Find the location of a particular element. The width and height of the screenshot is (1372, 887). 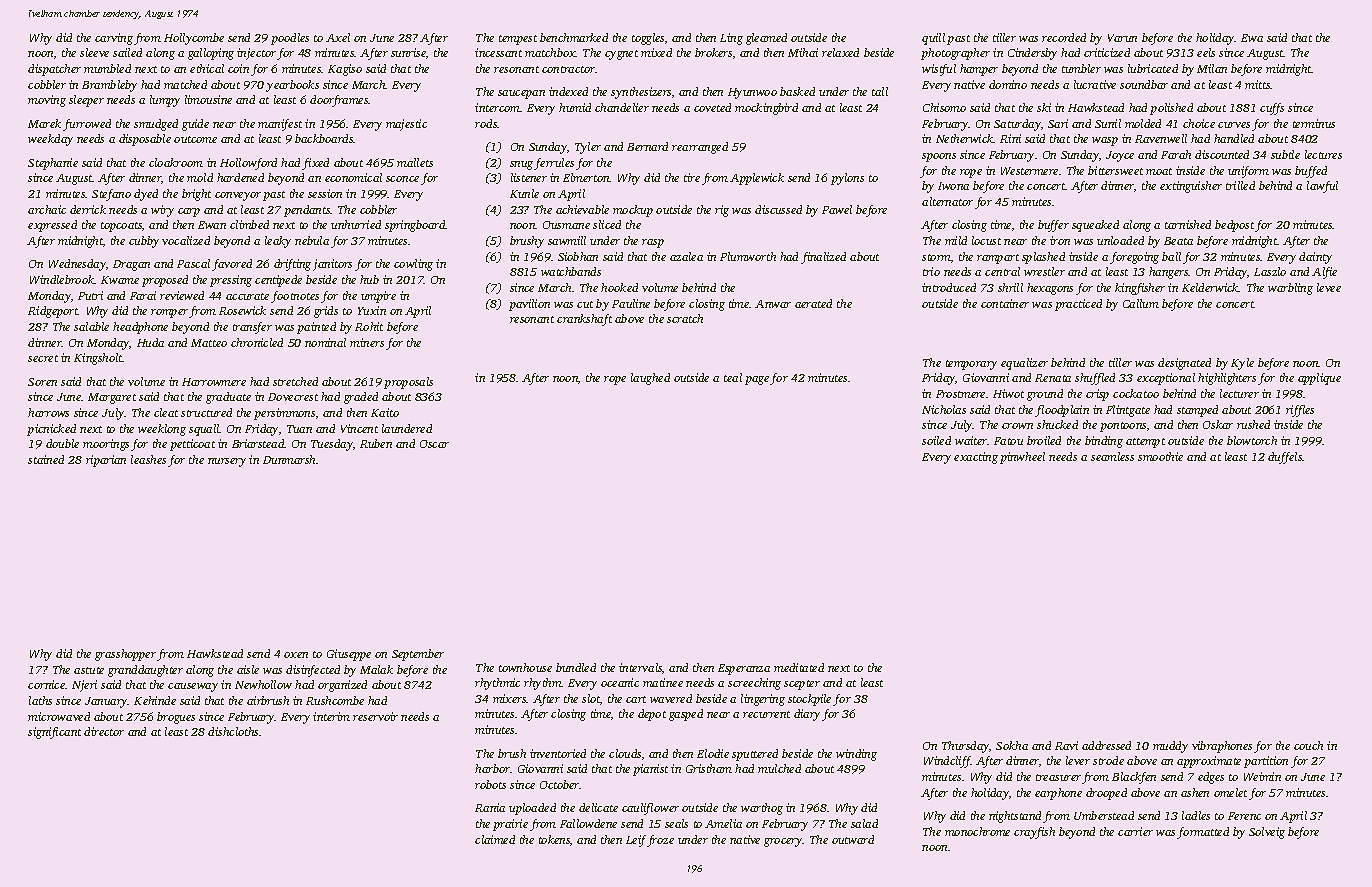

Oscar is located at coordinates (434, 444).
